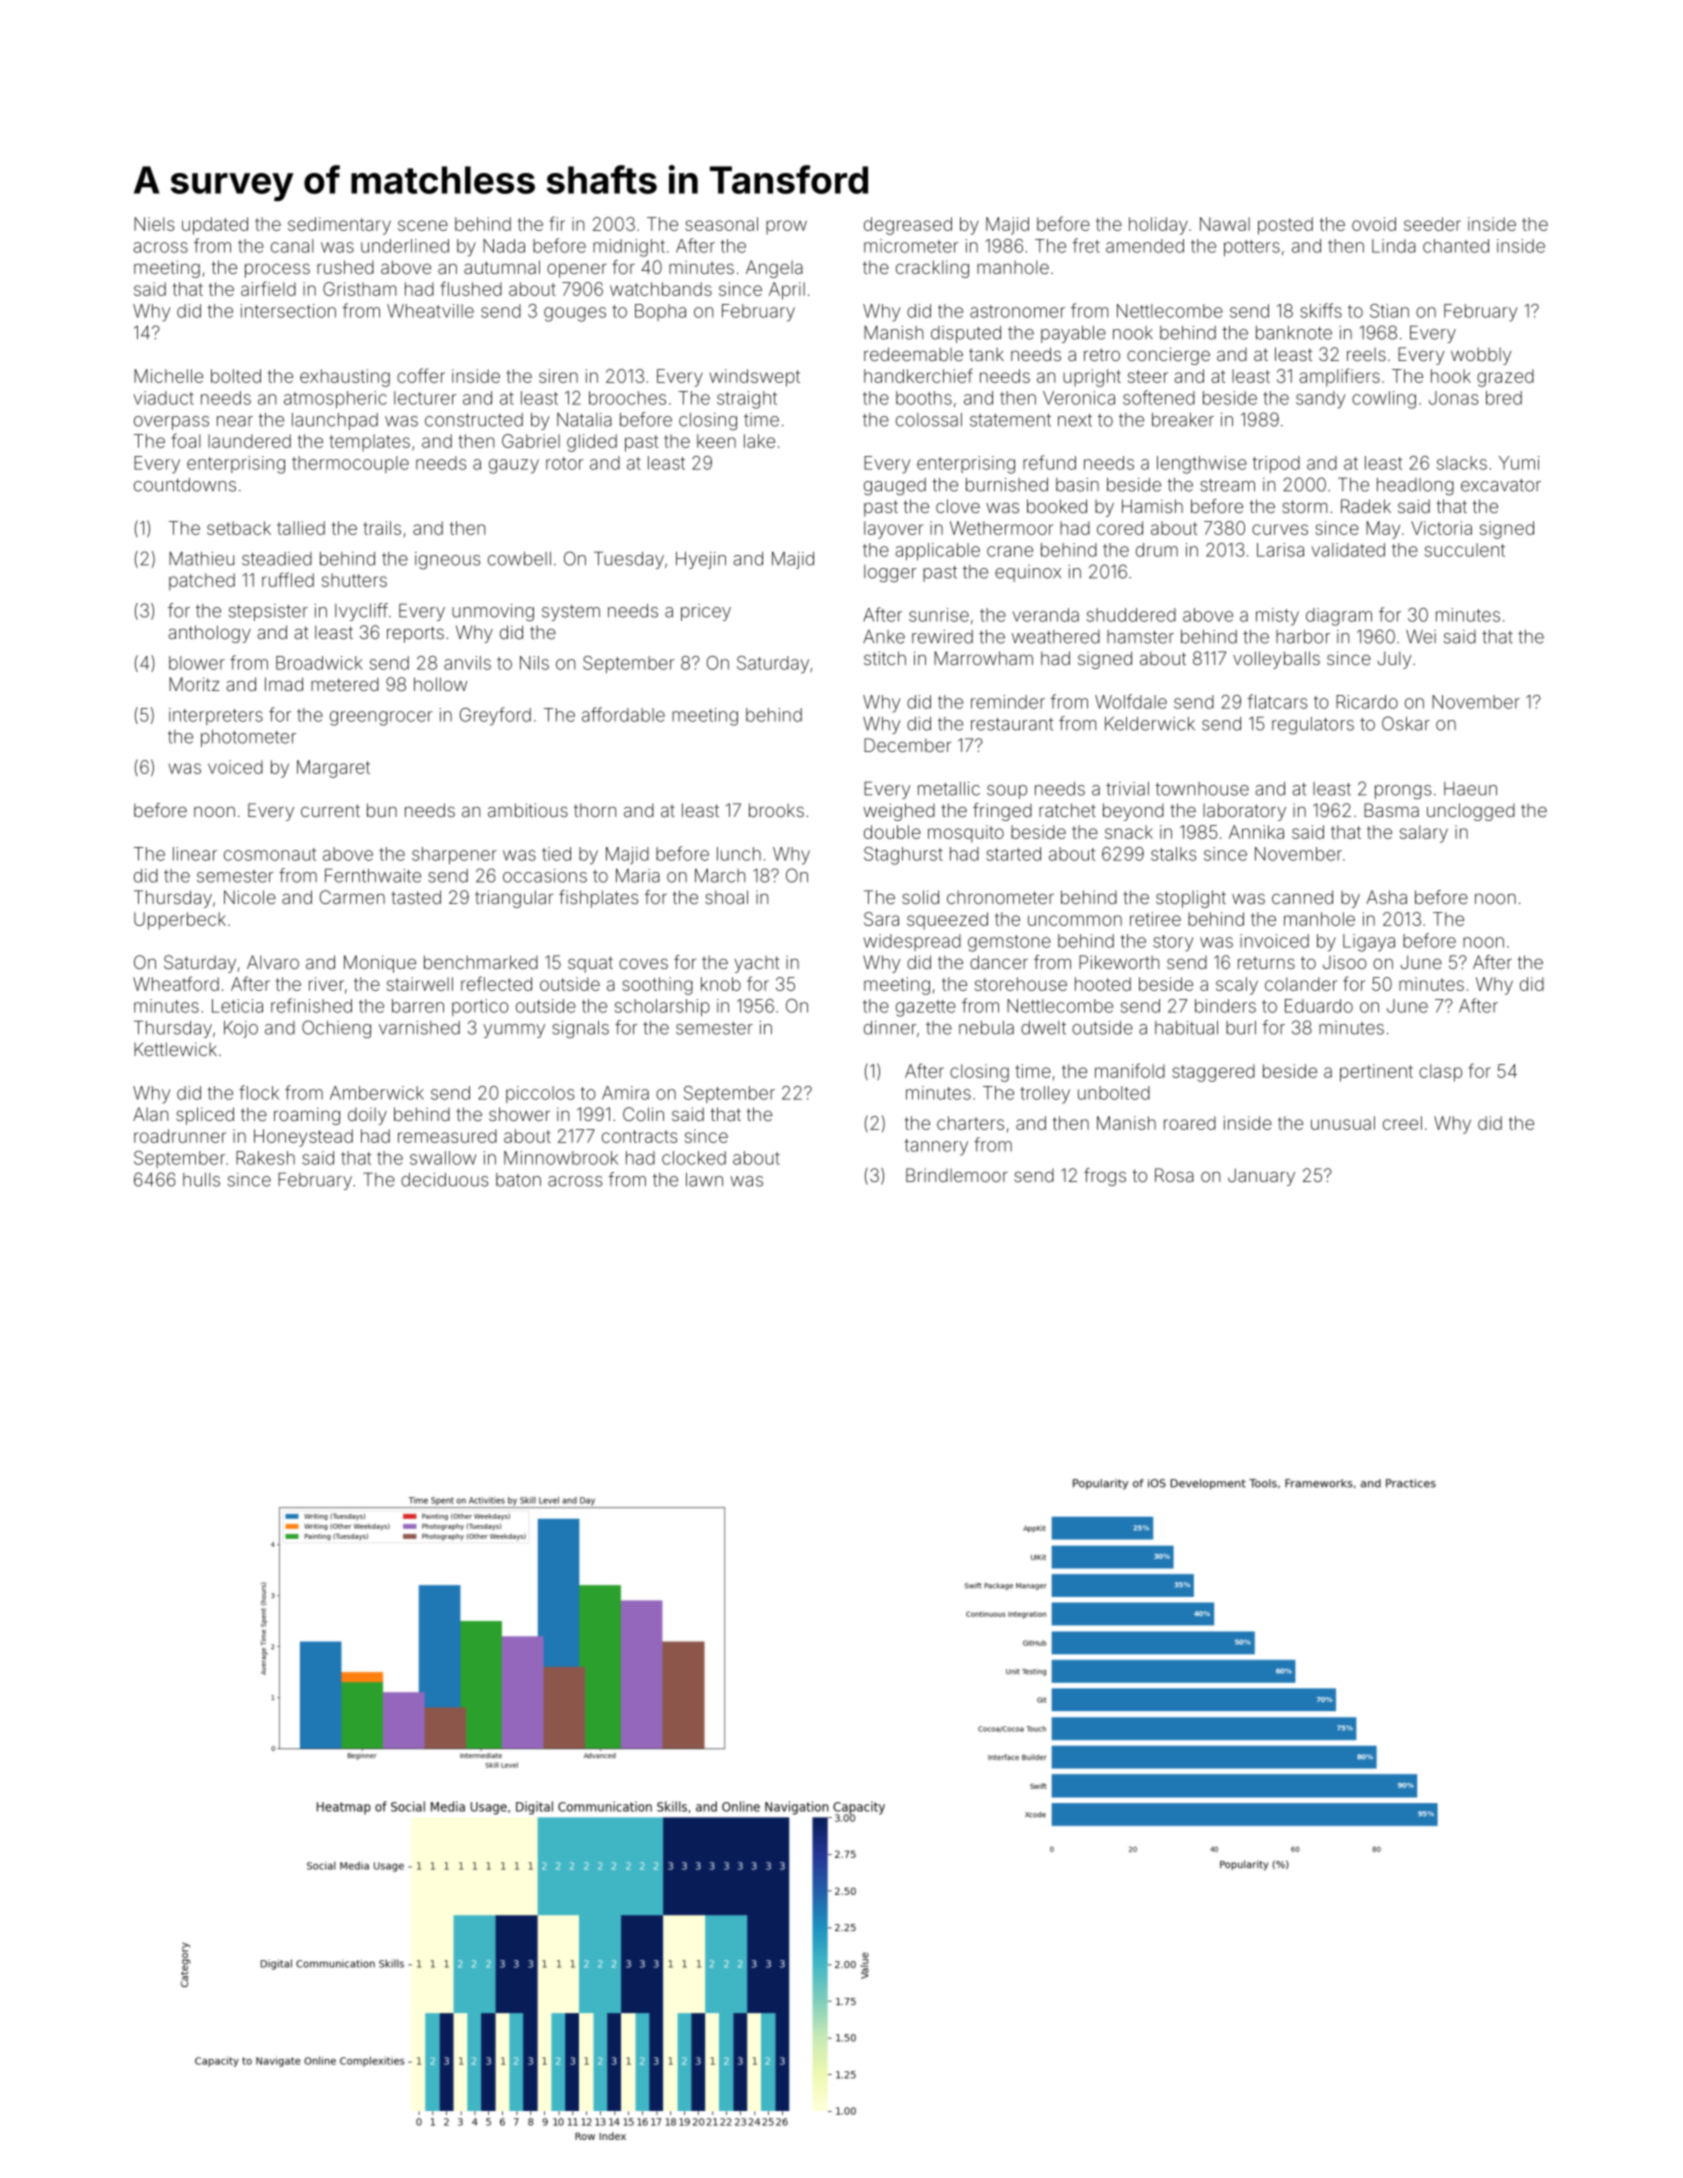  What do you see at coordinates (1505, 378) in the image?
I see `grazed` at bounding box center [1505, 378].
